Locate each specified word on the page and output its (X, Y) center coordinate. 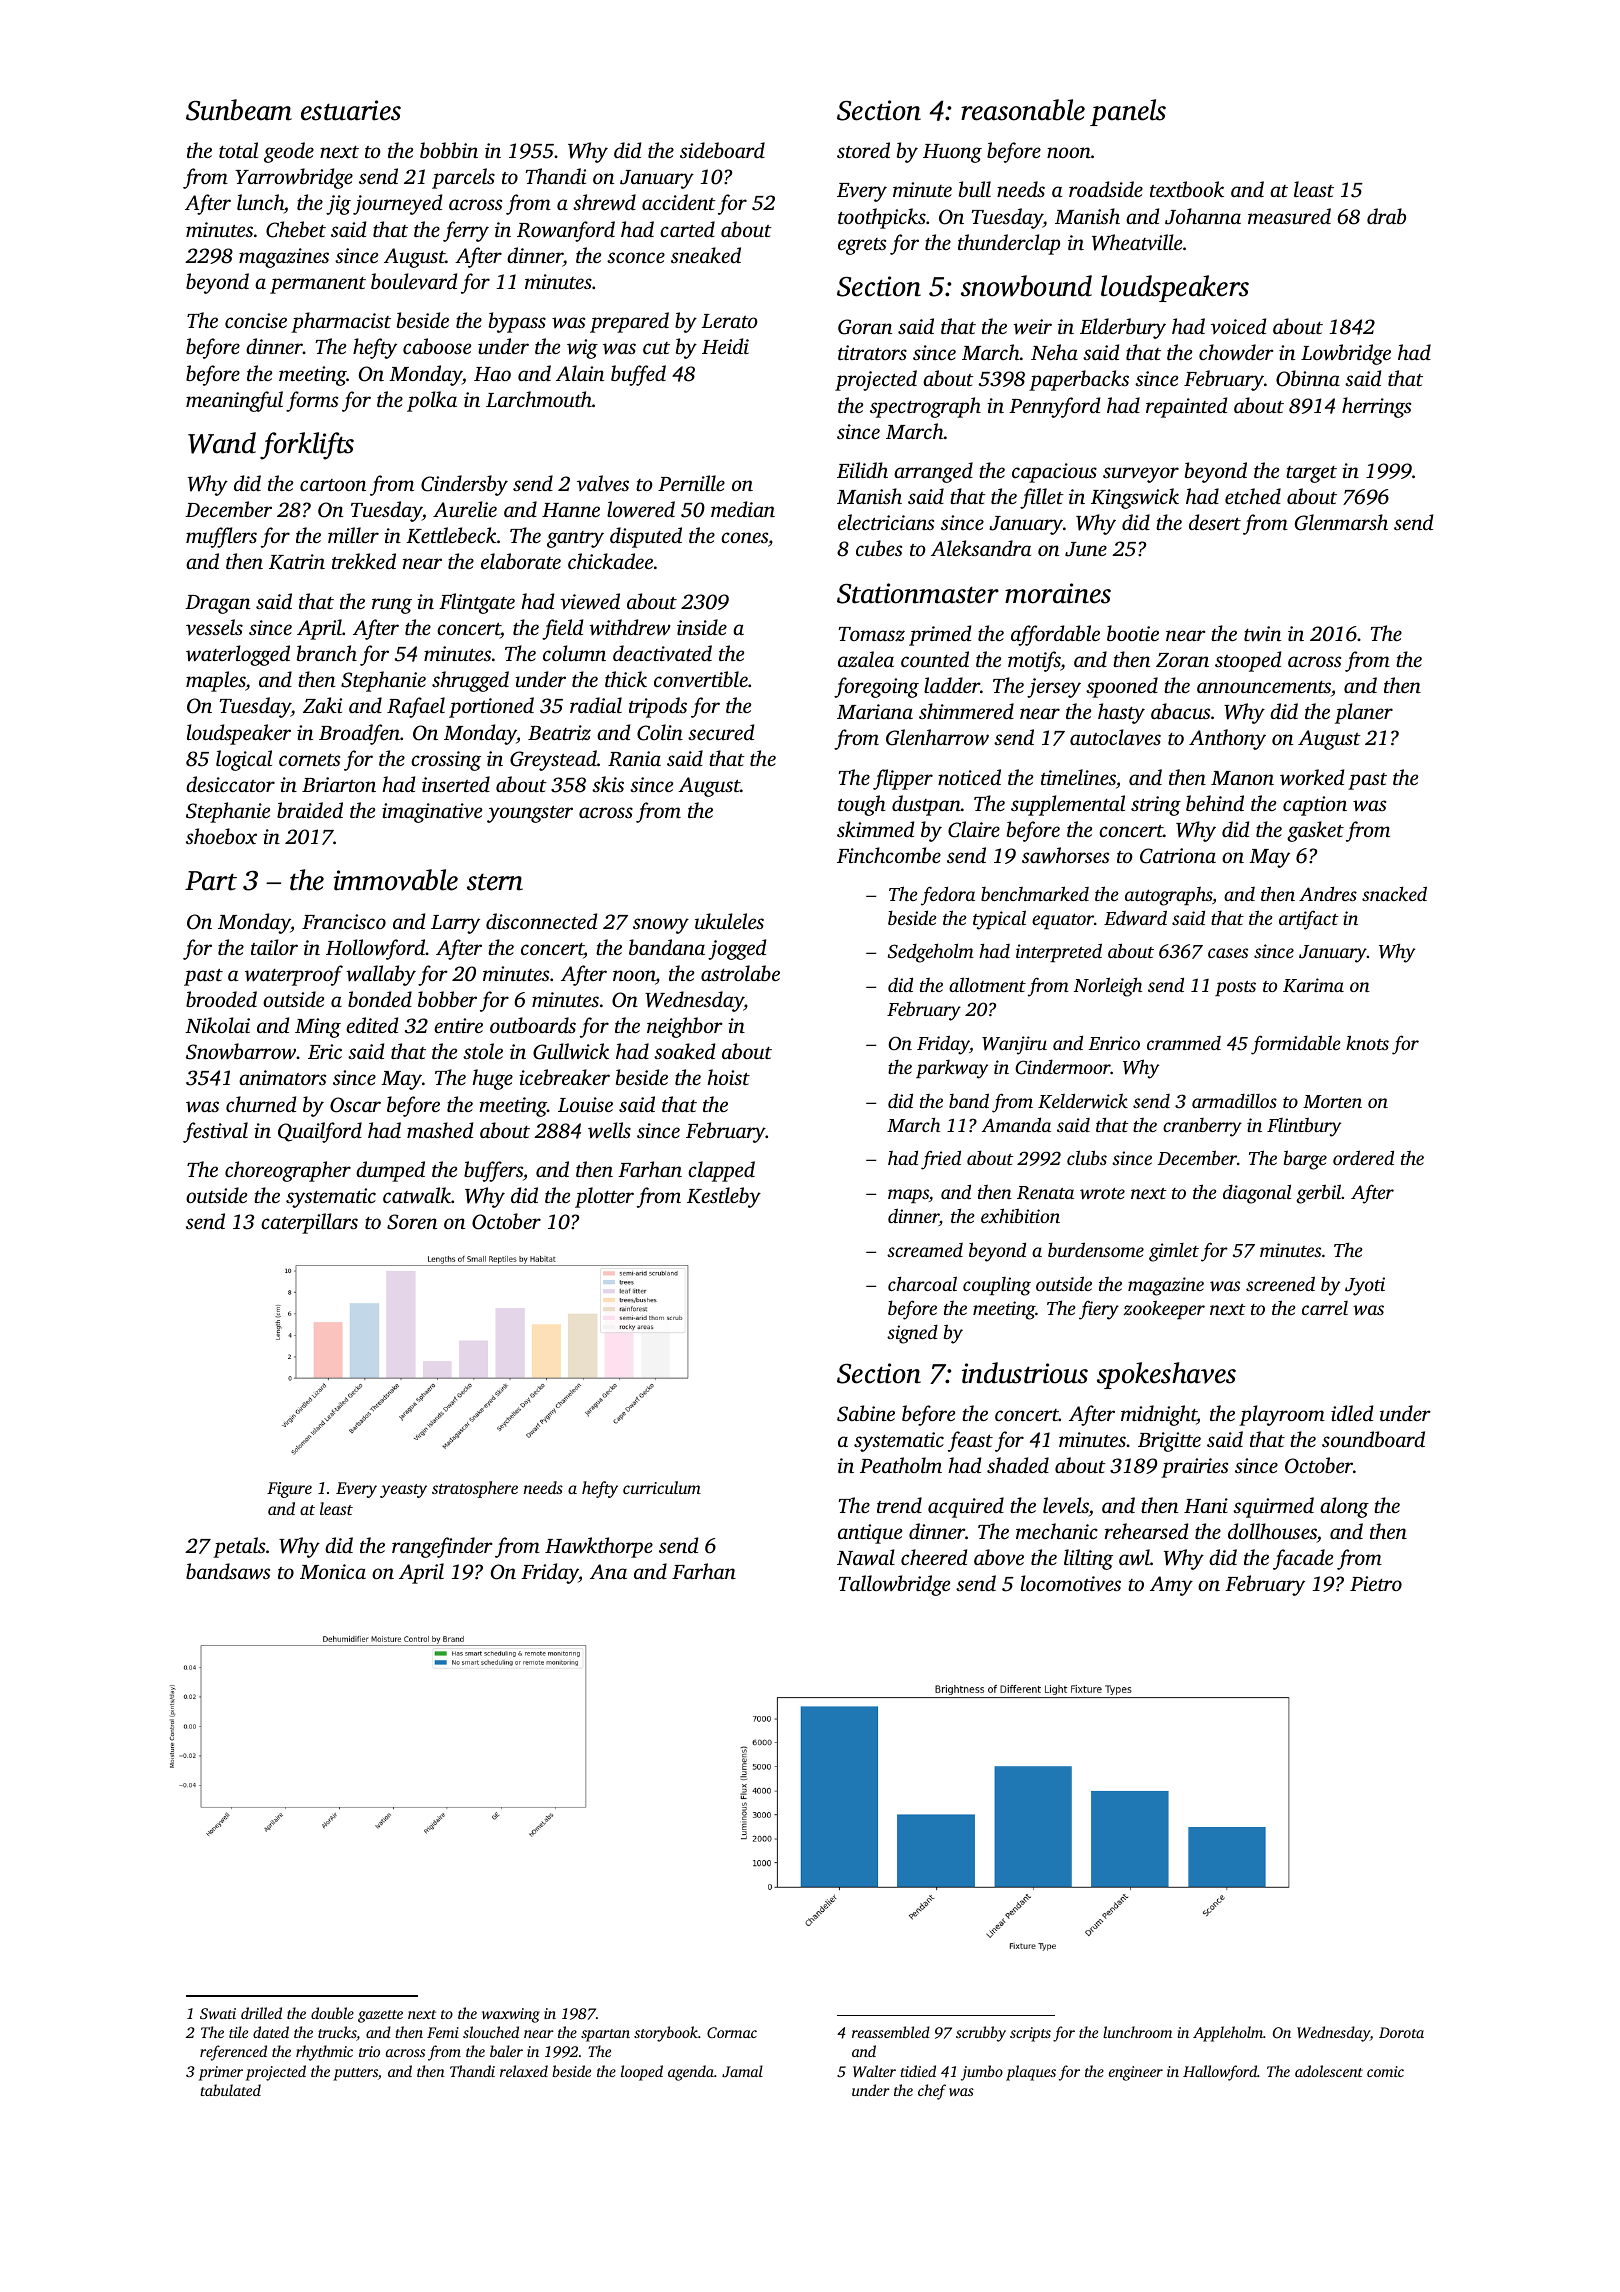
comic (1385, 2071)
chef (932, 2092)
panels (1128, 112)
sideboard (722, 150)
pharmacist (341, 322)
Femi (443, 2032)
